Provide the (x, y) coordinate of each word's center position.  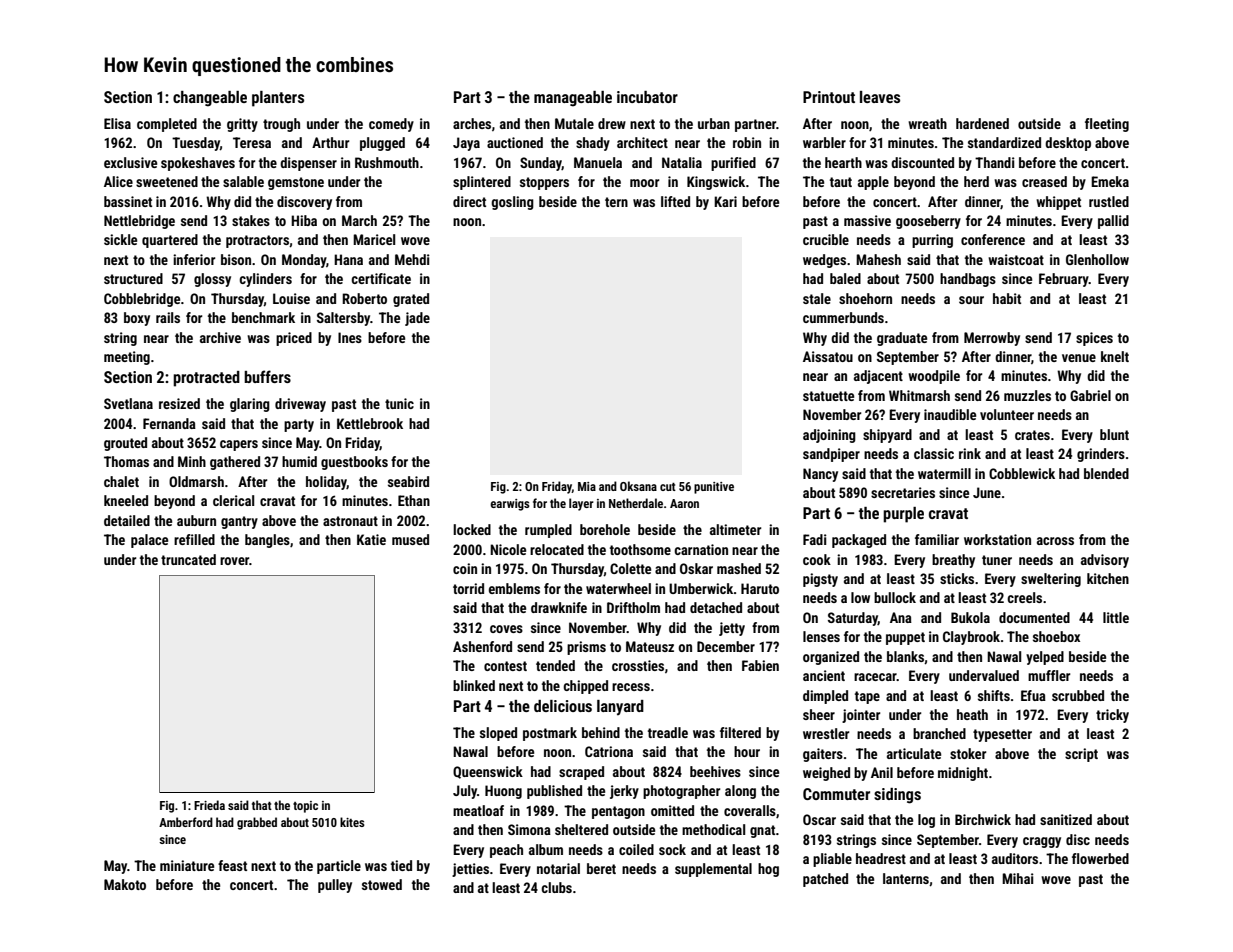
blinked (474, 685)
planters (278, 99)
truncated (188, 559)
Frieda (209, 805)
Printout (829, 97)
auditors (1015, 858)
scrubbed (1078, 695)
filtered (740, 732)
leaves (880, 97)
